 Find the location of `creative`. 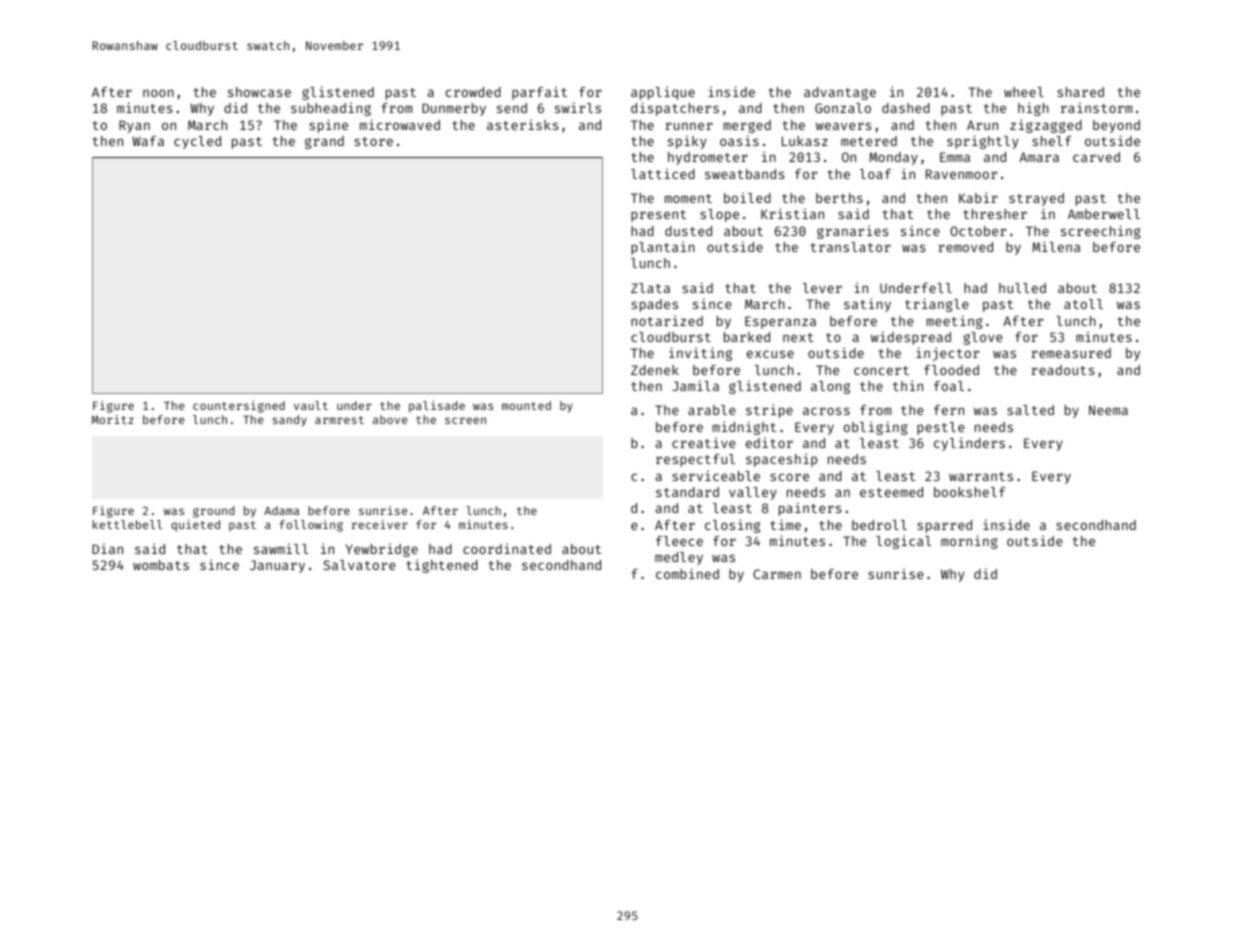

creative is located at coordinates (704, 442).
